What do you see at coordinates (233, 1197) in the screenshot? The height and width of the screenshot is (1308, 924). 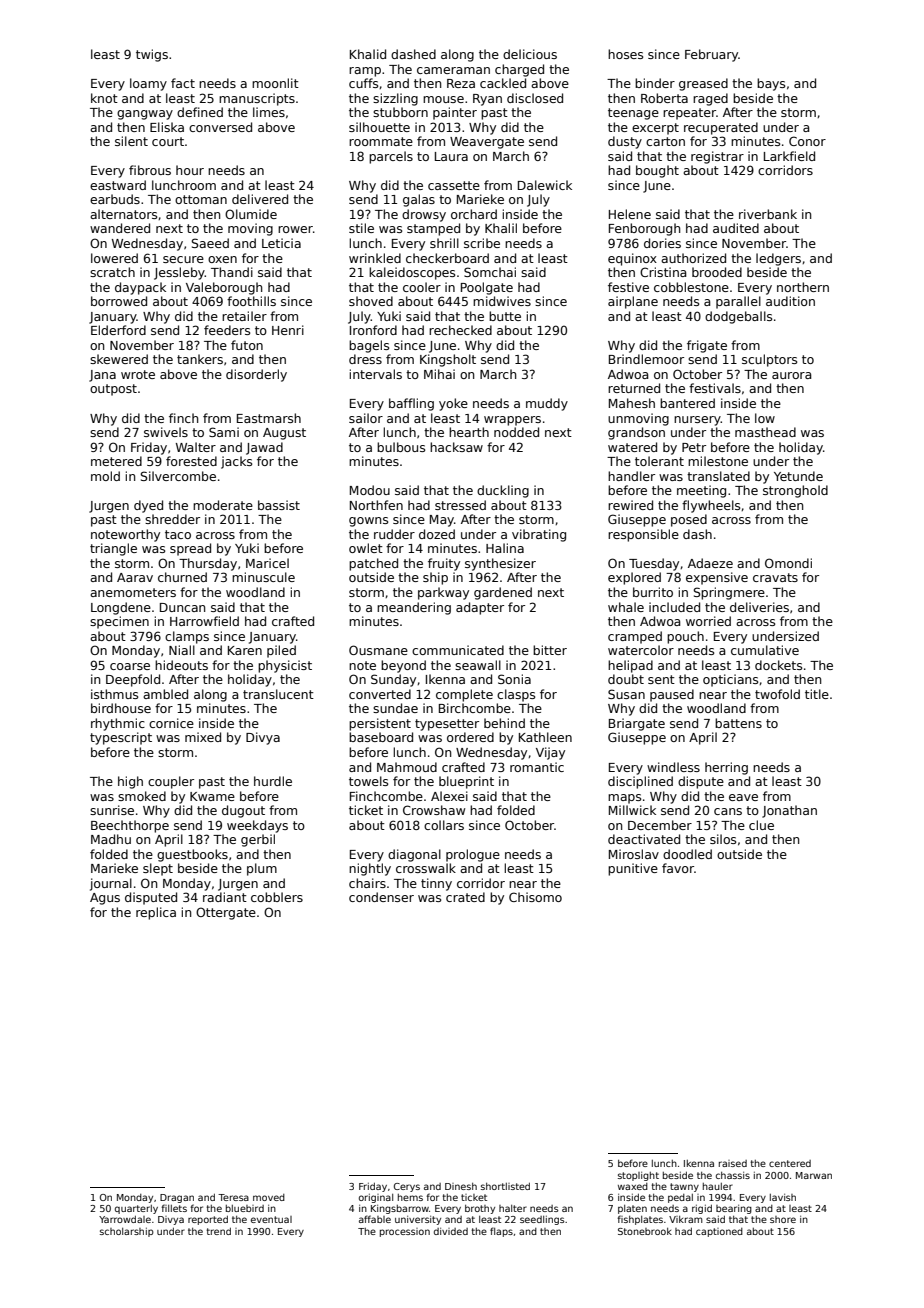 I see `Teresa` at bounding box center [233, 1197].
